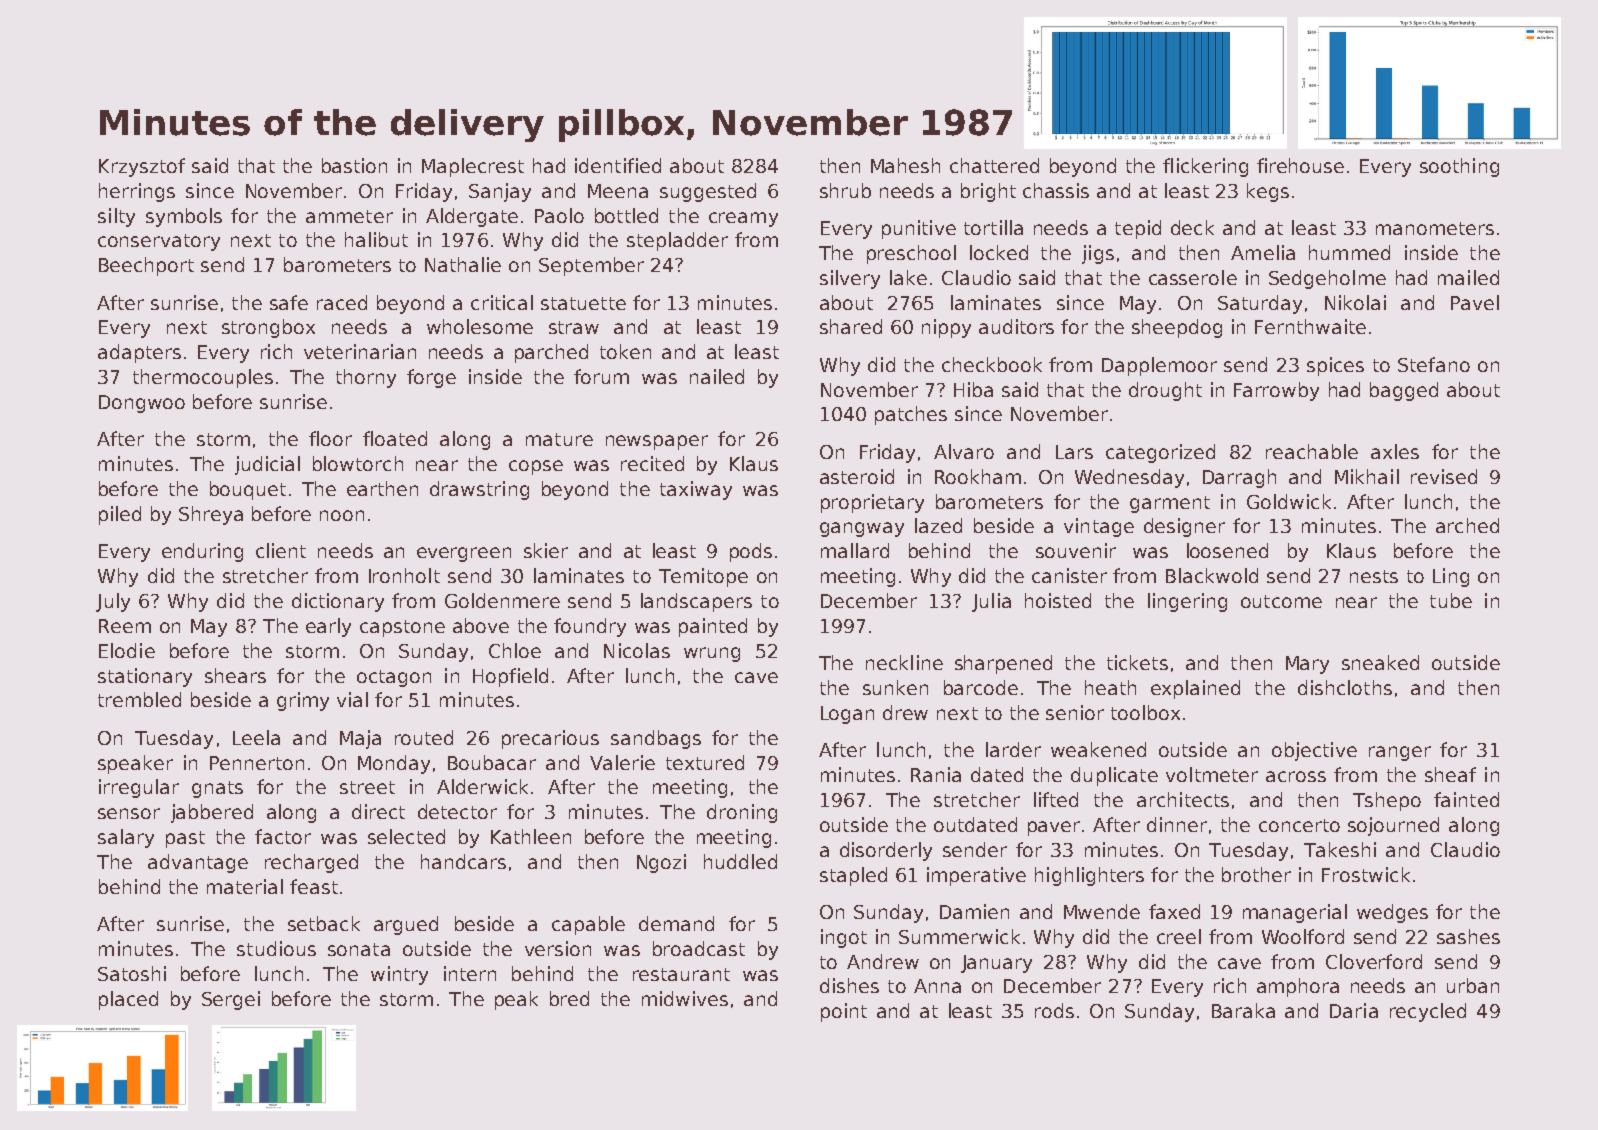  What do you see at coordinates (406, 836) in the screenshot?
I see `selected` at bounding box center [406, 836].
